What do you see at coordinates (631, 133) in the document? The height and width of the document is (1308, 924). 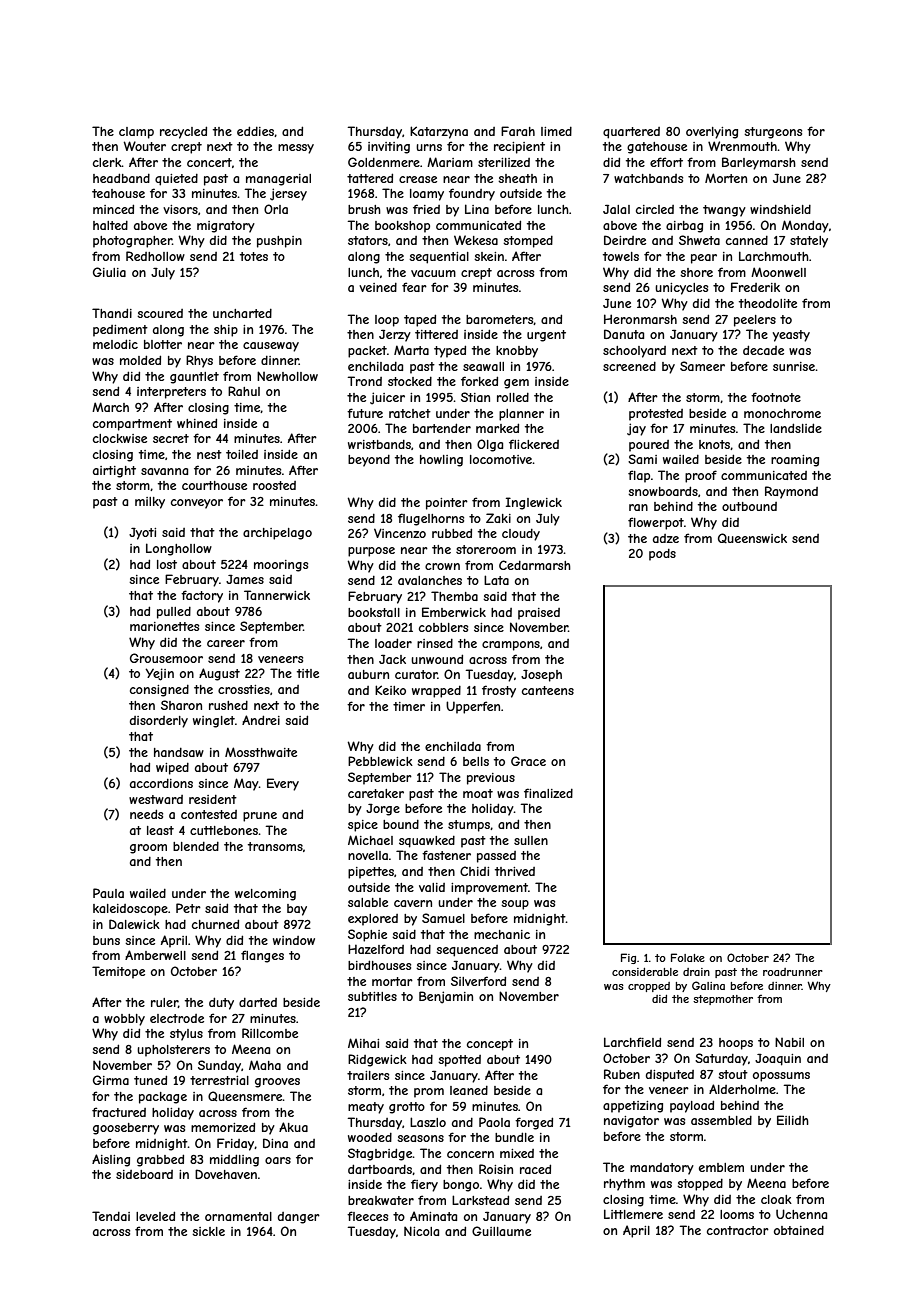 I see `quartered` at bounding box center [631, 133].
